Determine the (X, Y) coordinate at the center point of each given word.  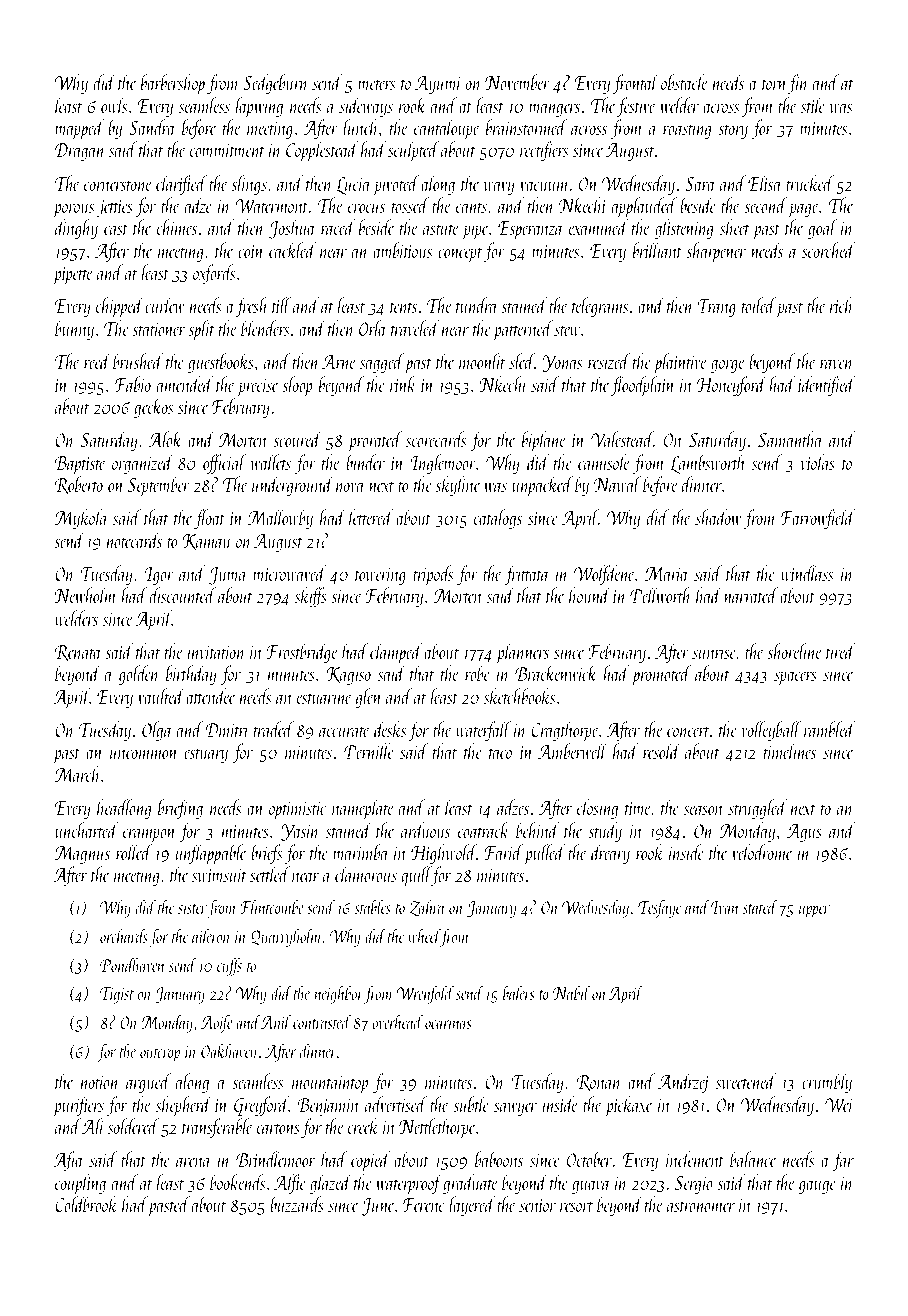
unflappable (211, 854)
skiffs (311, 597)
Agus (804, 833)
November (517, 82)
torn (774, 84)
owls (114, 105)
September (159, 486)
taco (500, 753)
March (78, 774)
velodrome (763, 852)
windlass (807, 573)
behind (538, 830)
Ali (93, 1126)
